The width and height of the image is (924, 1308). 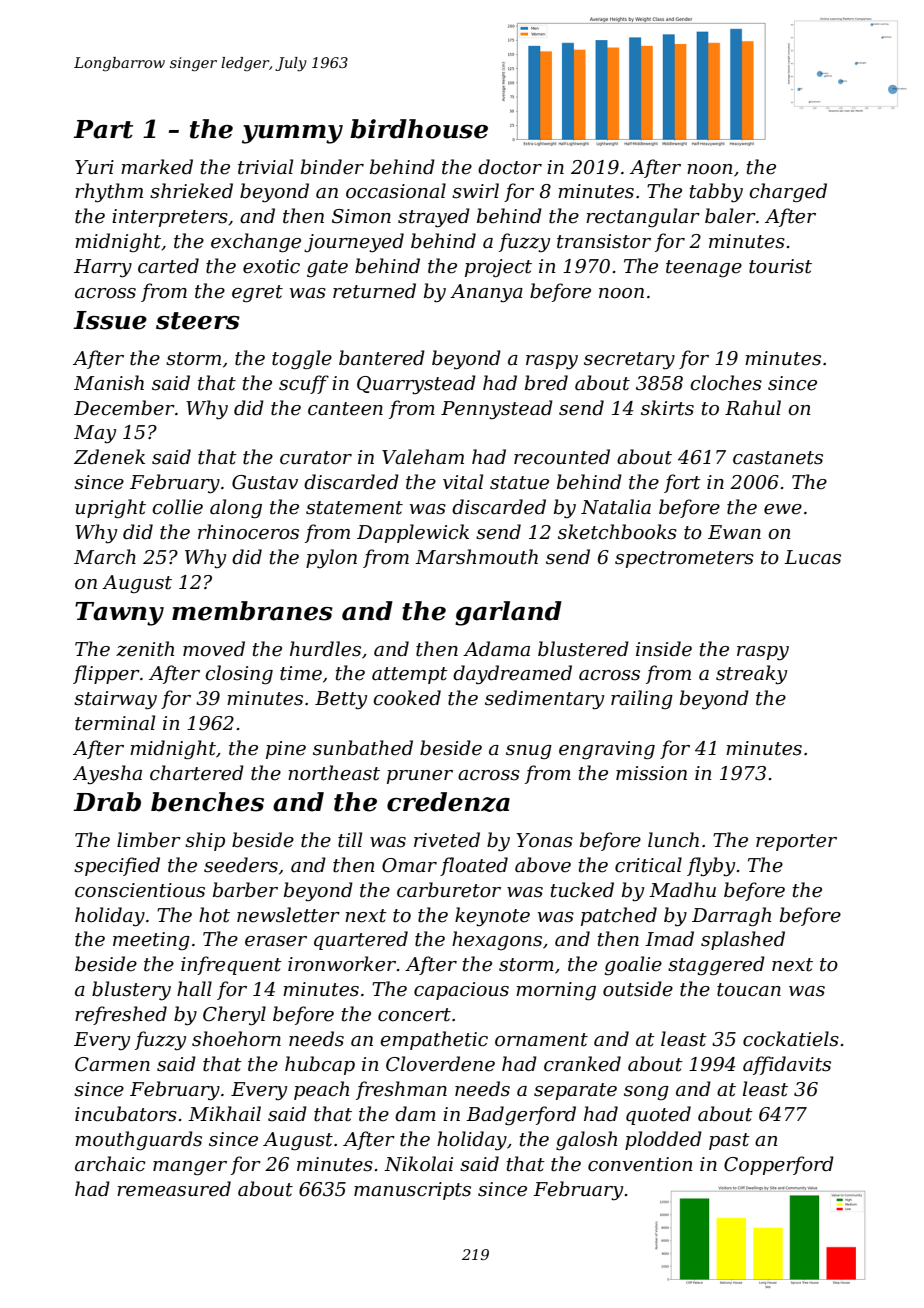 I want to click on benches, so click(x=207, y=802).
